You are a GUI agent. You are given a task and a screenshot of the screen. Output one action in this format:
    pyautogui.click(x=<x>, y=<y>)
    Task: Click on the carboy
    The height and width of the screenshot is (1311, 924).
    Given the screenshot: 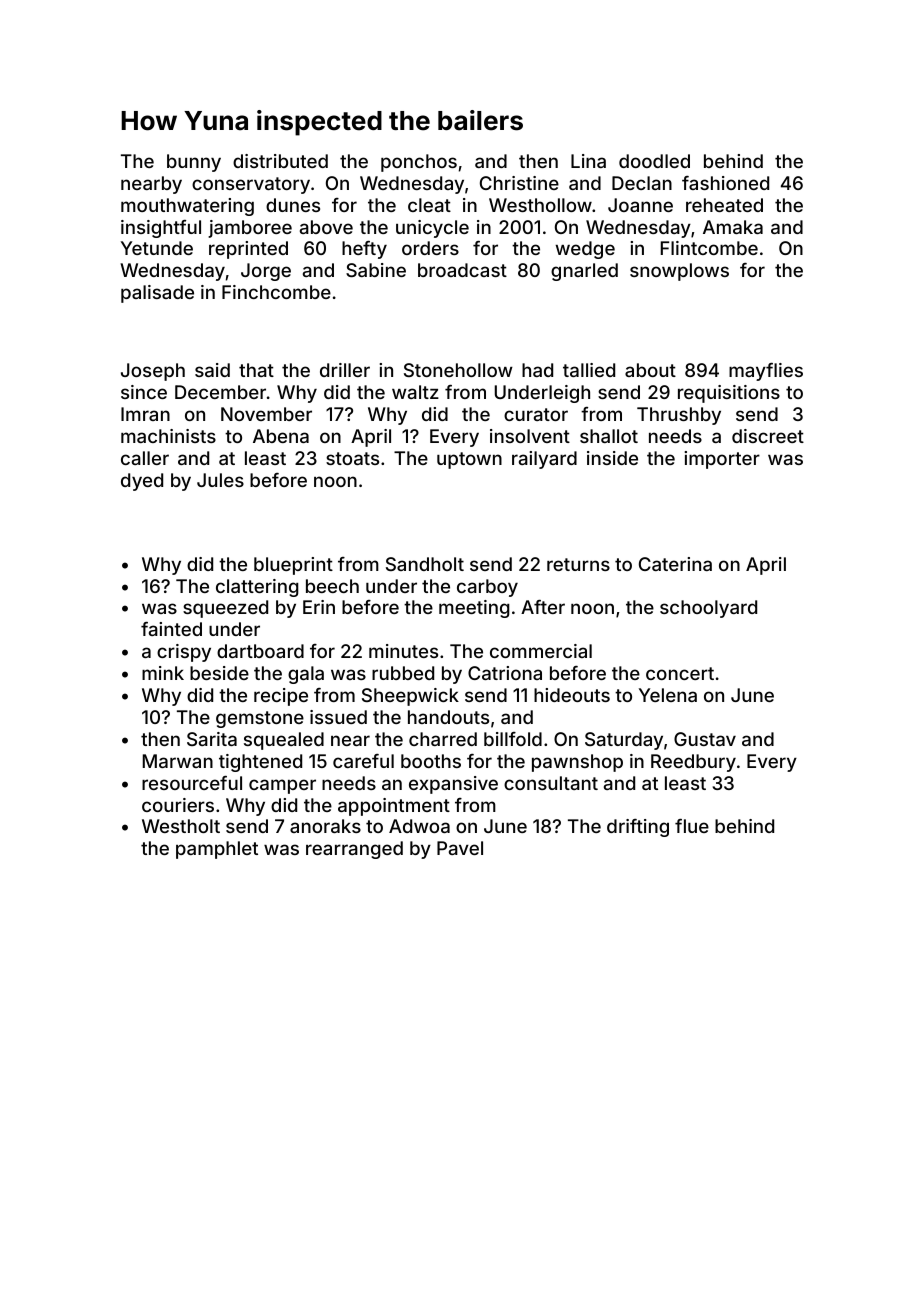 What is the action you would take?
    pyautogui.click(x=487, y=588)
